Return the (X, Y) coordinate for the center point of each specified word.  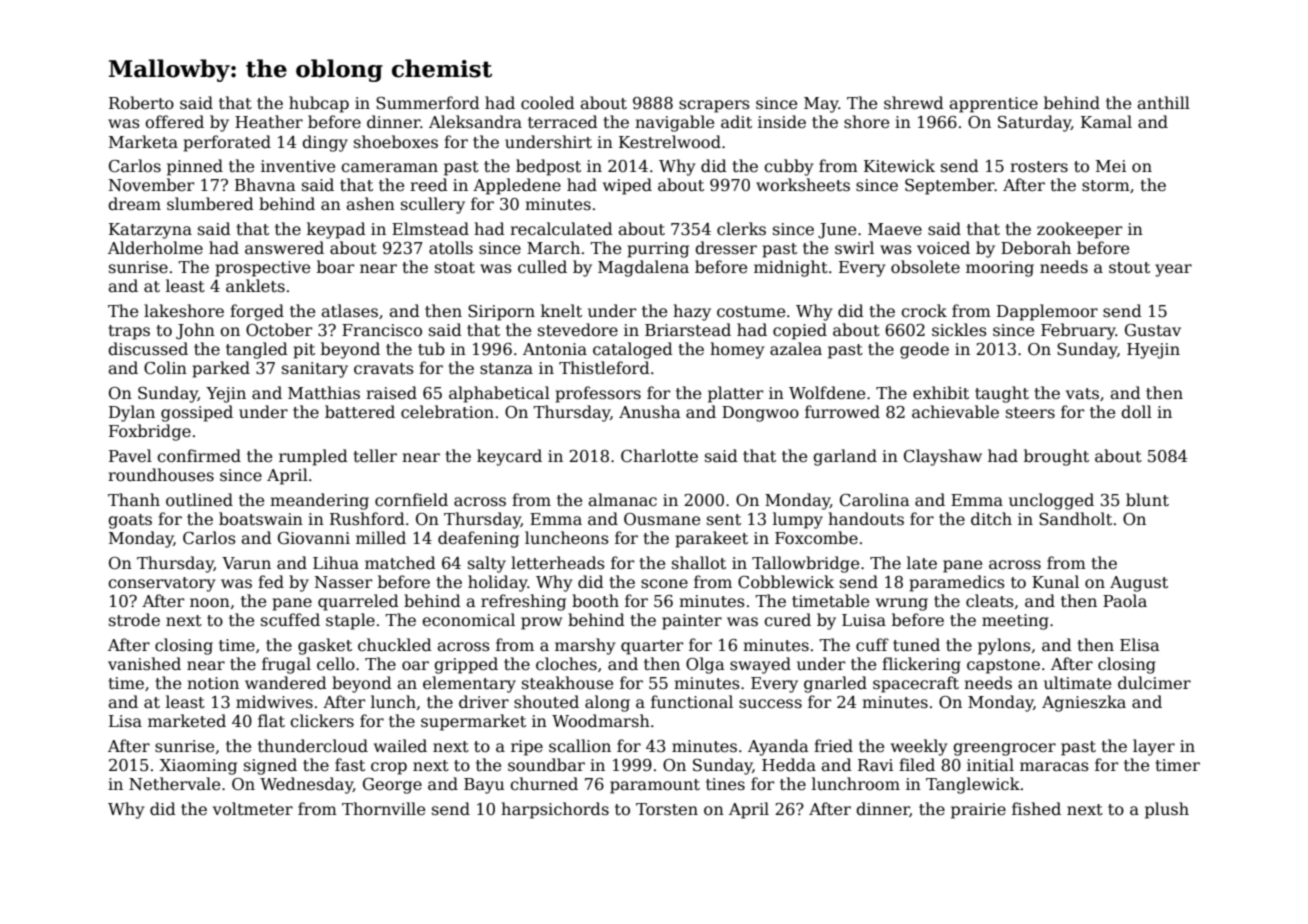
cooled (548, 103)
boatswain (261, 519)
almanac (622, 500)
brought (1056, 457)
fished (1036, 809)
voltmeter (253, 808)
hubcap (319, 104)
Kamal (1106, 121)
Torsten (667, 809)
